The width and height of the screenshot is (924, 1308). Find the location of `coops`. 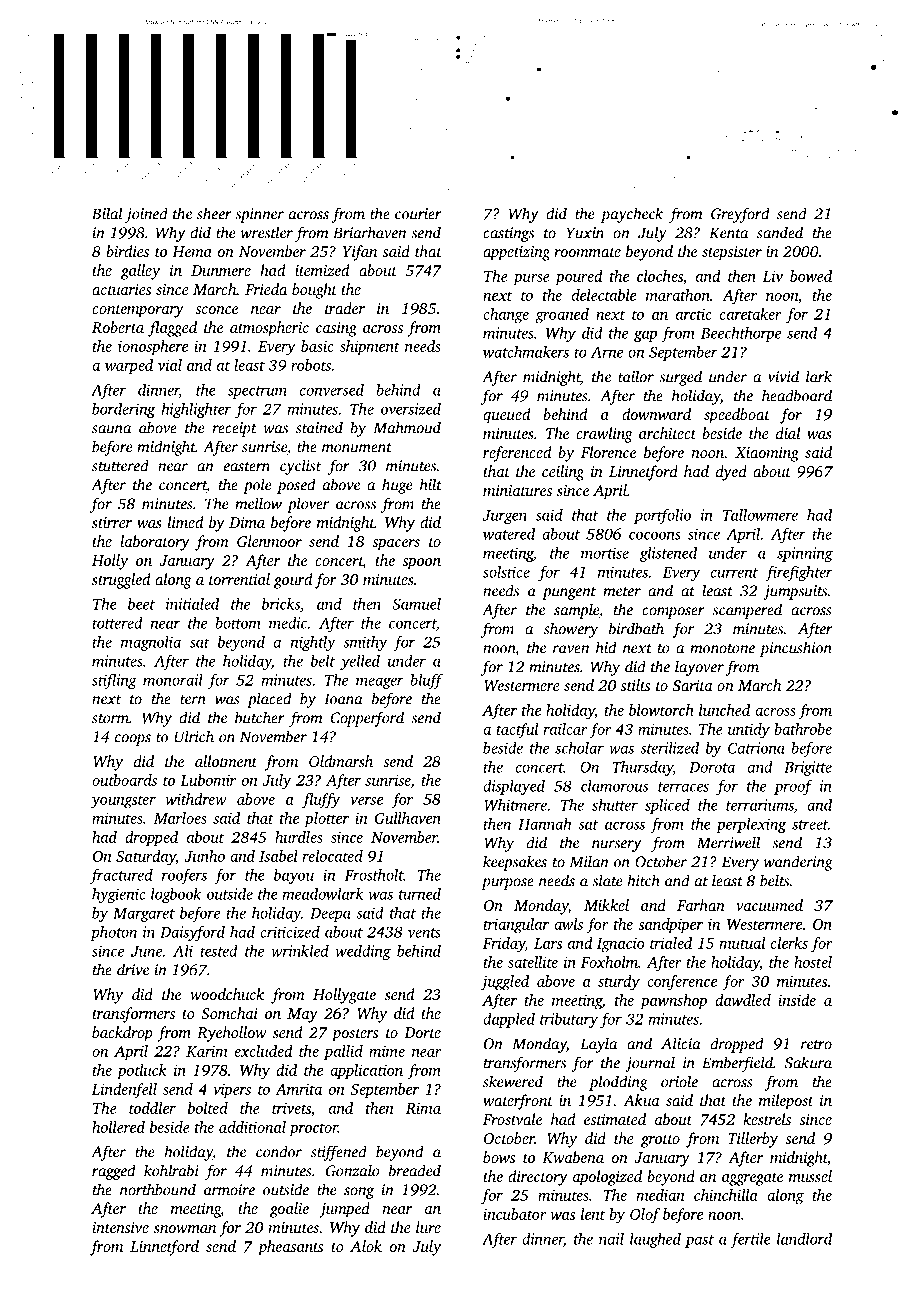

coops is located at coordinates (133, 740).
